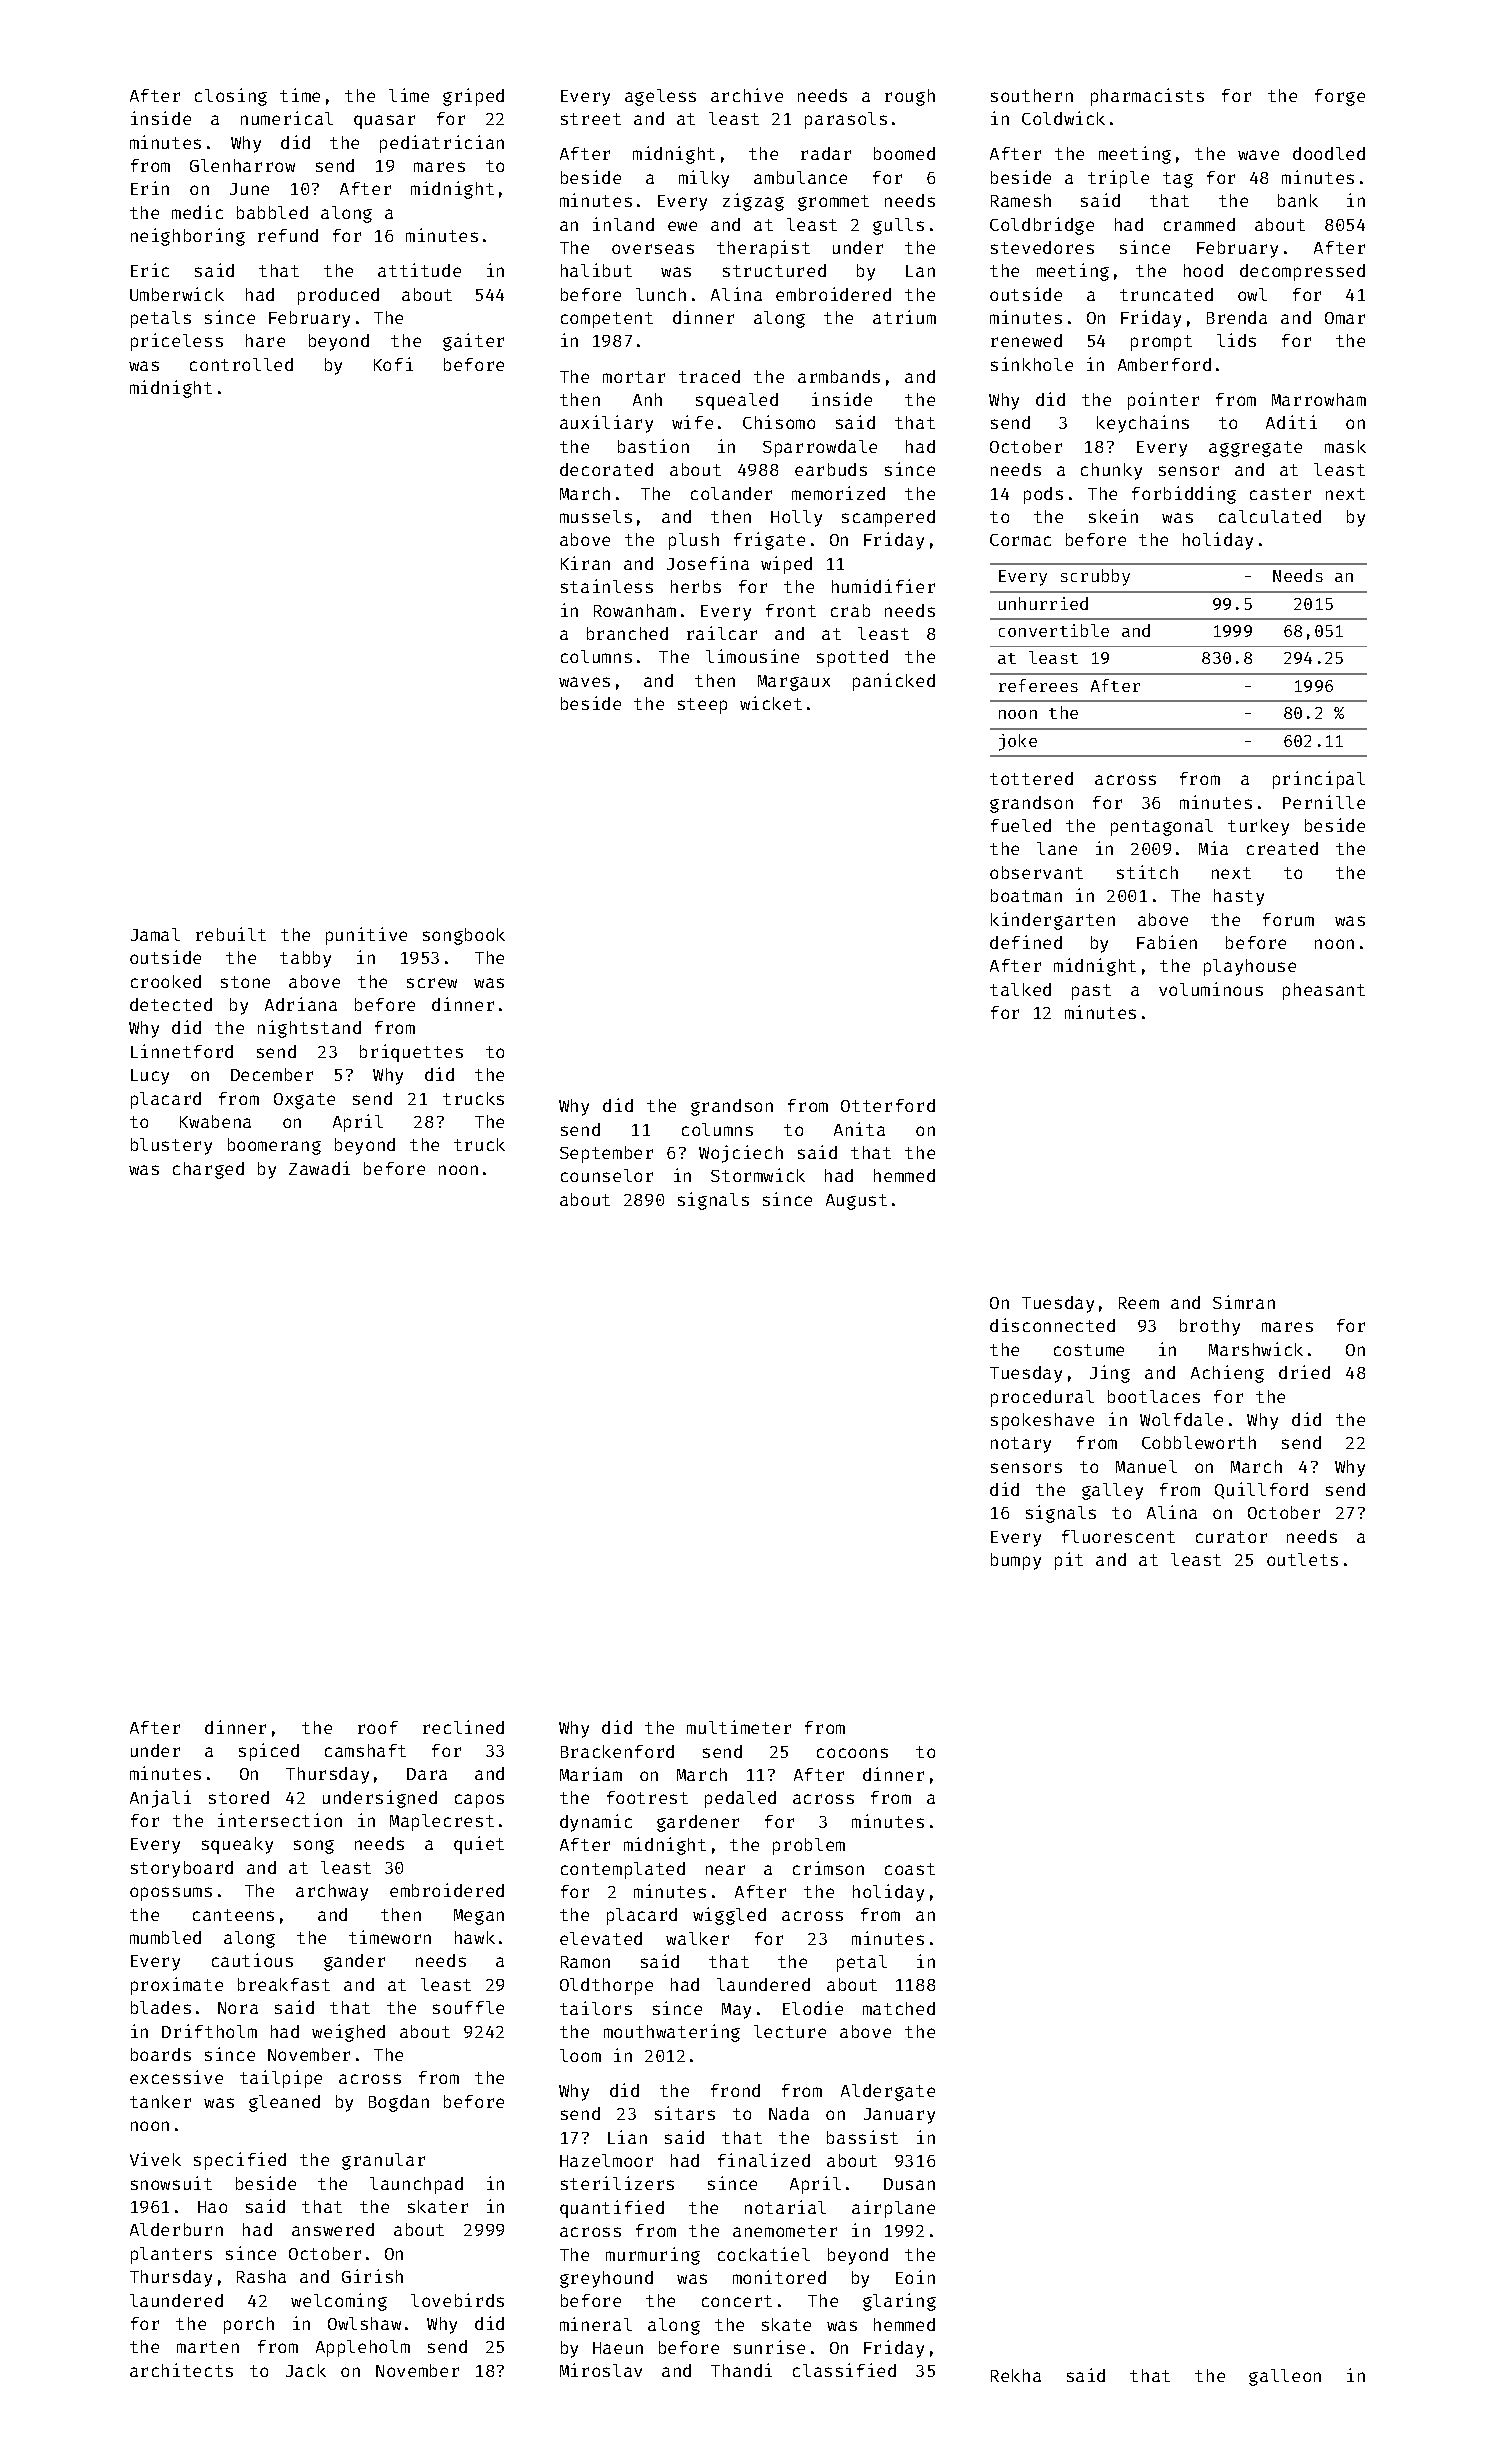 The height and width of the screenshot is (2464, 1496). I want to click on ageless, so click(660, 97).
